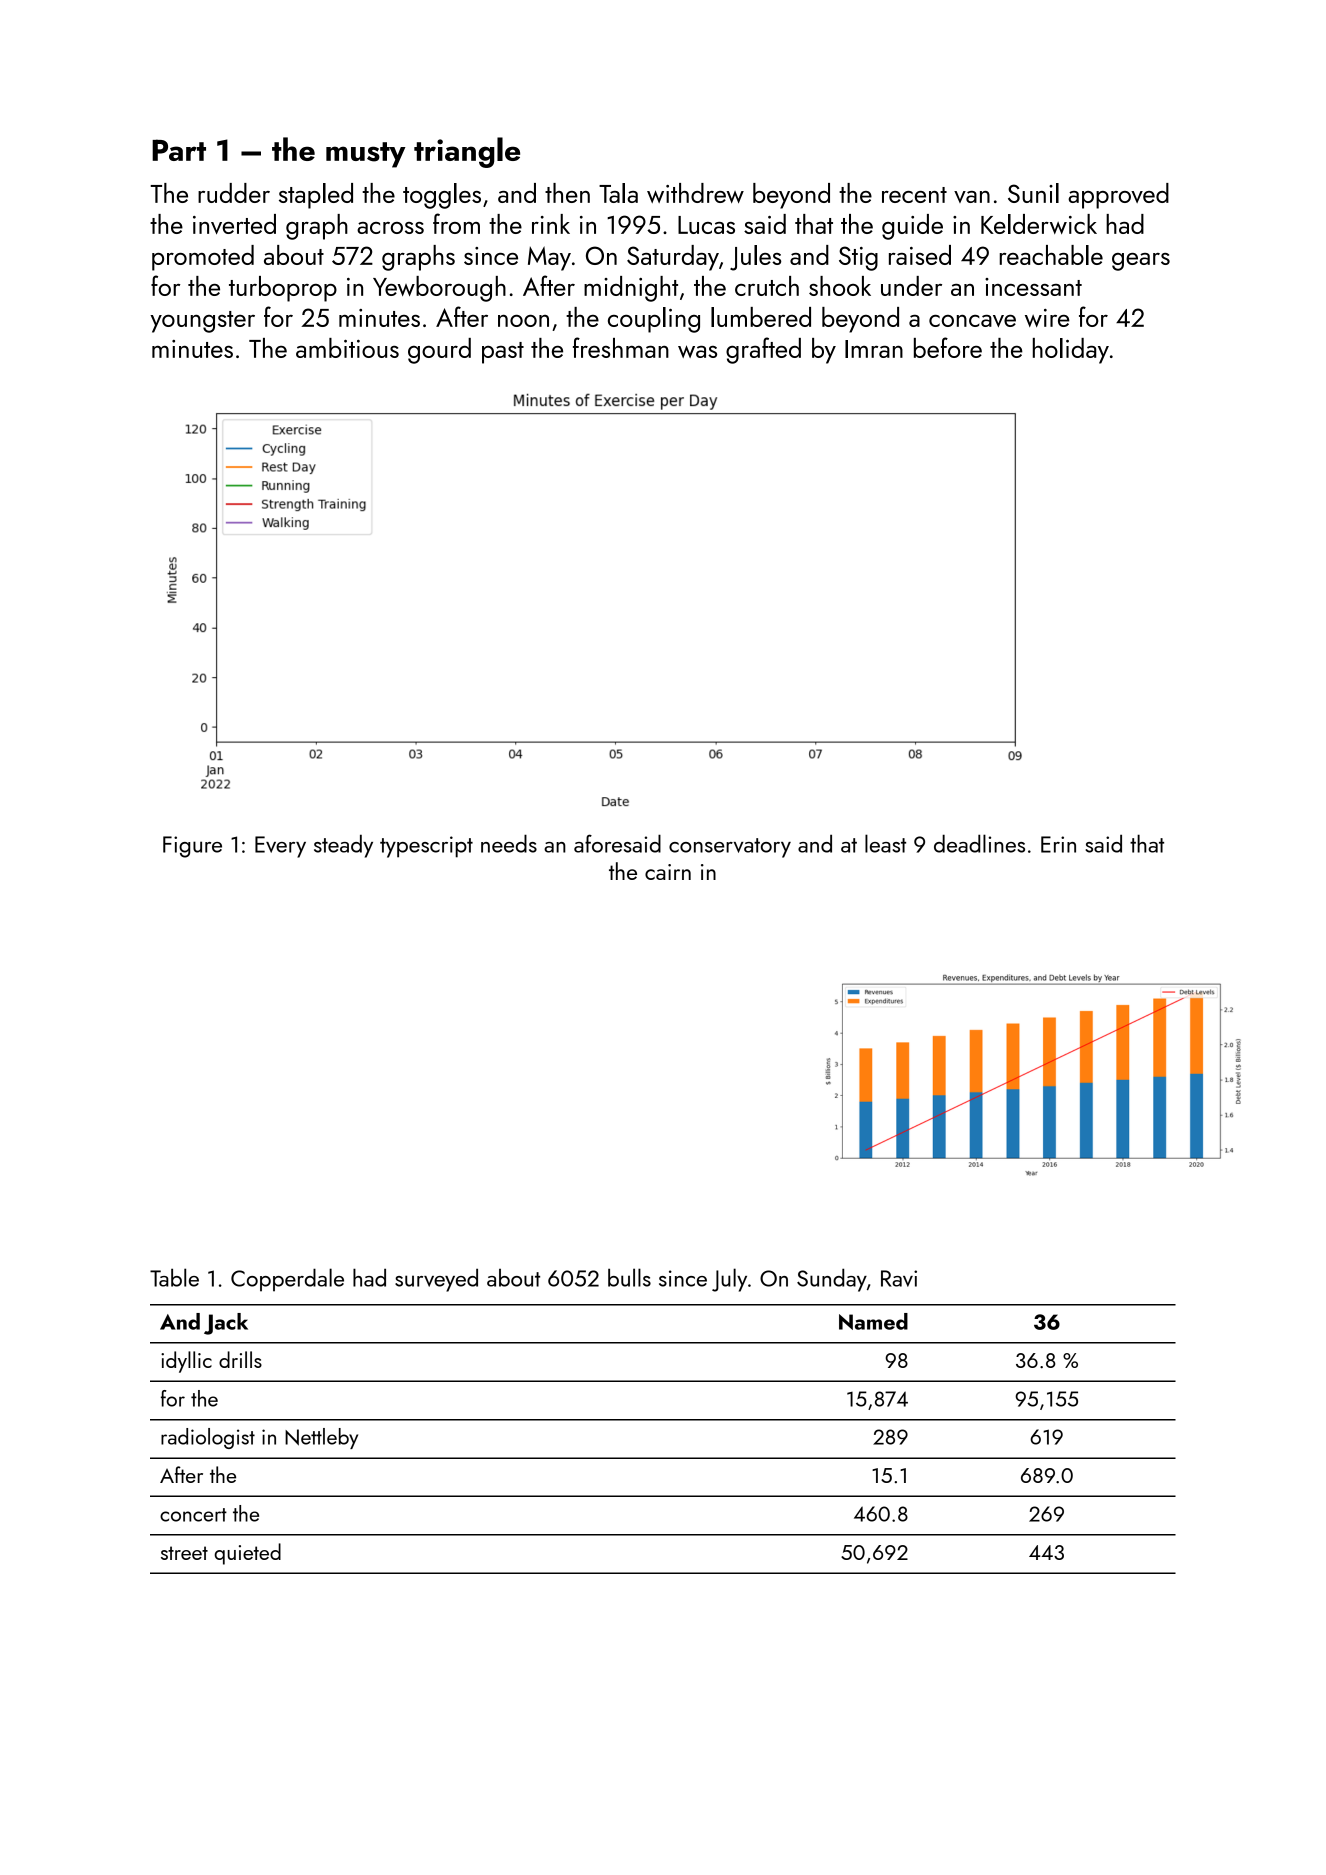 Image resolution: width=1326 pixels, height=1875 pixels. What do you see at coordinates (283, 289) in the page?
I see `turboprop` at bounding box center [283, 289].
